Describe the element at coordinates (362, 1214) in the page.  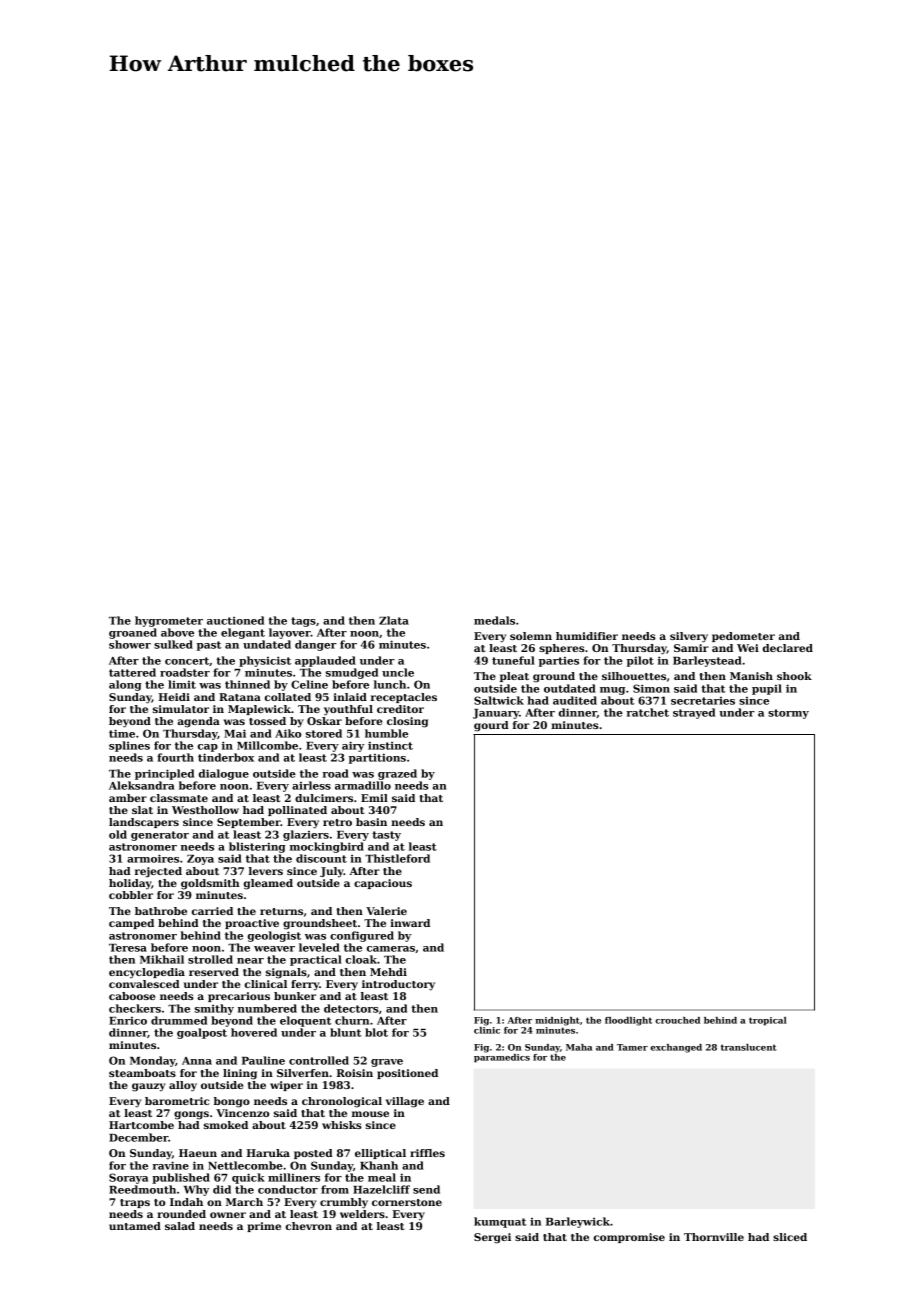
I see `welders` at that location.
